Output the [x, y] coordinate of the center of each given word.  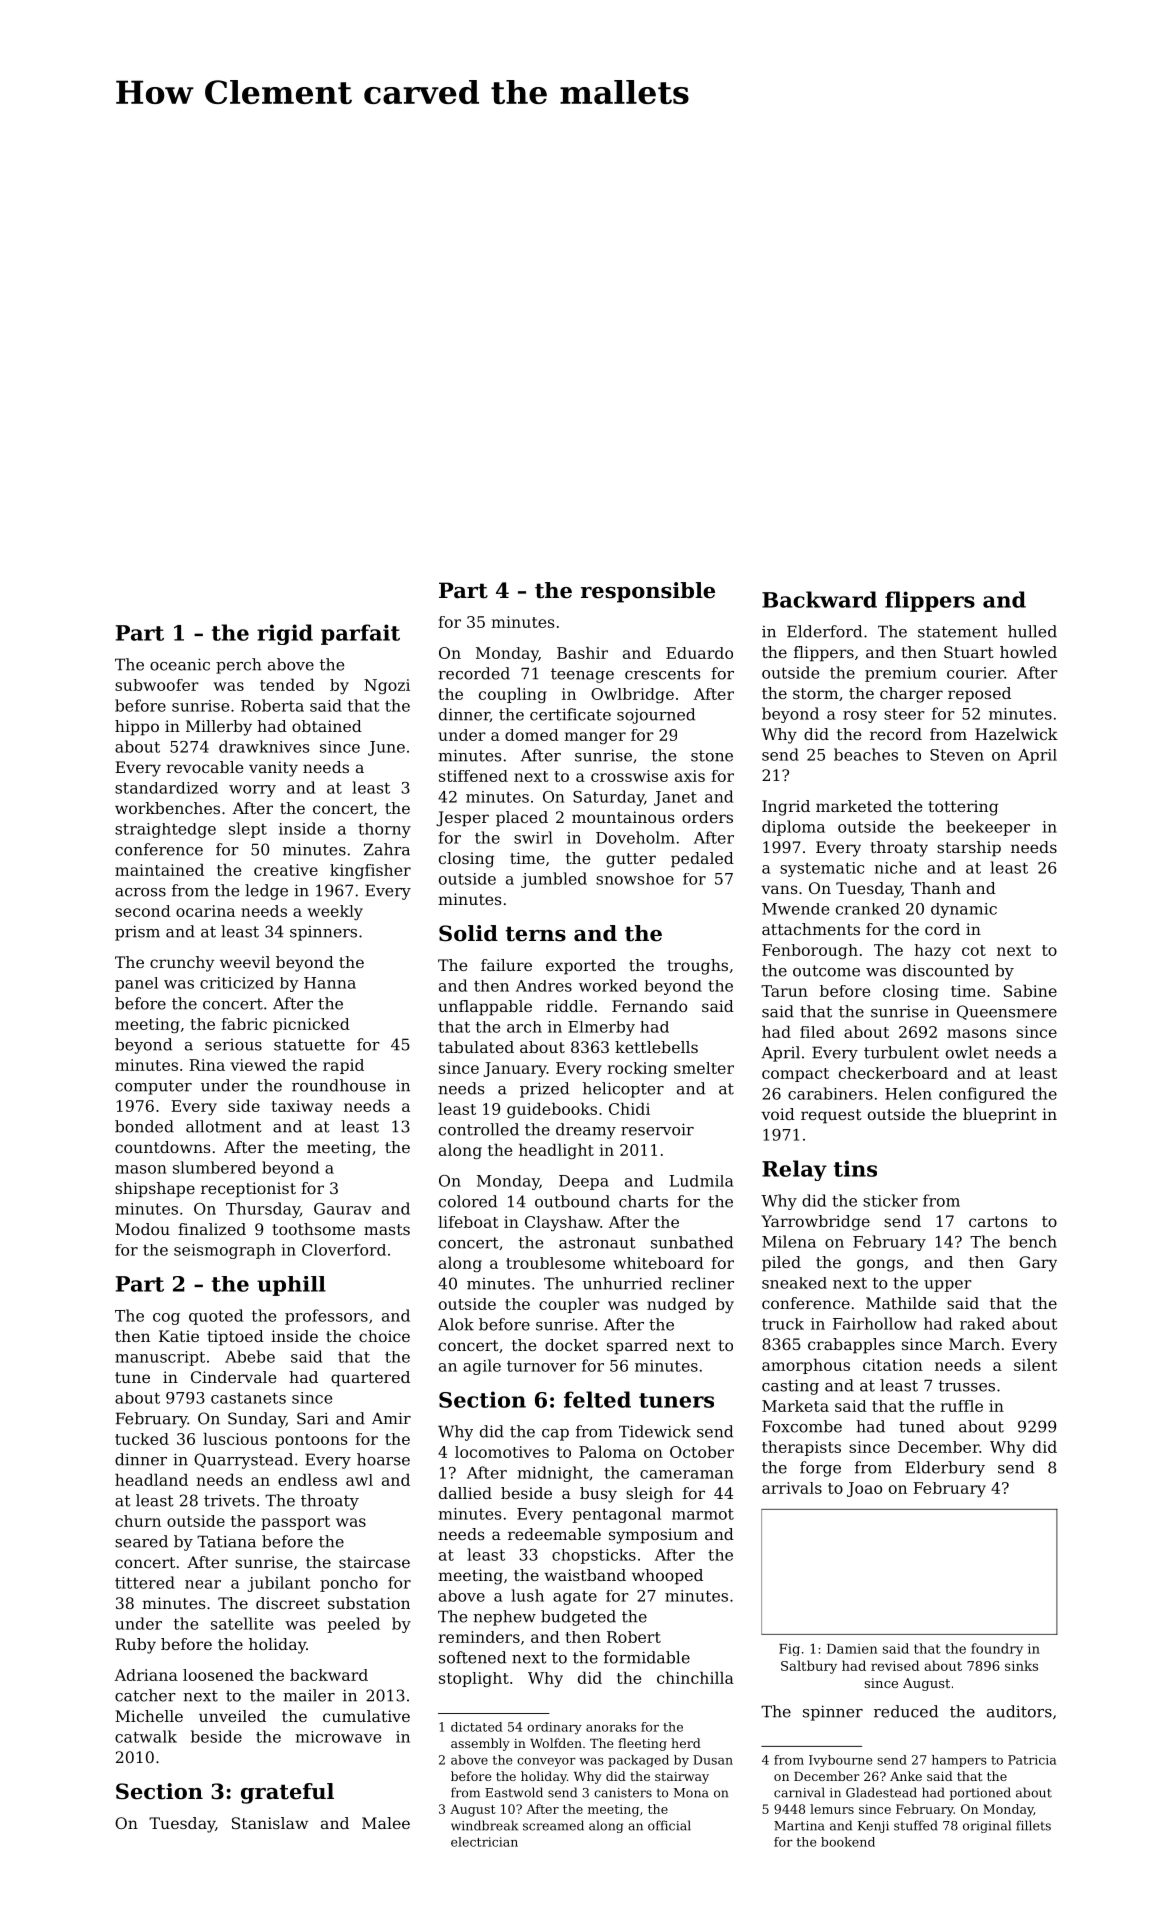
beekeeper [988, 828]
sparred [637, 1347]
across [140, 892]
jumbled [554, 880]
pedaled [702, 860]
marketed [854, 806]
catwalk [146, 1736]
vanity [273, 769]
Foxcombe [802, 1426]
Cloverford [344, 1250]
